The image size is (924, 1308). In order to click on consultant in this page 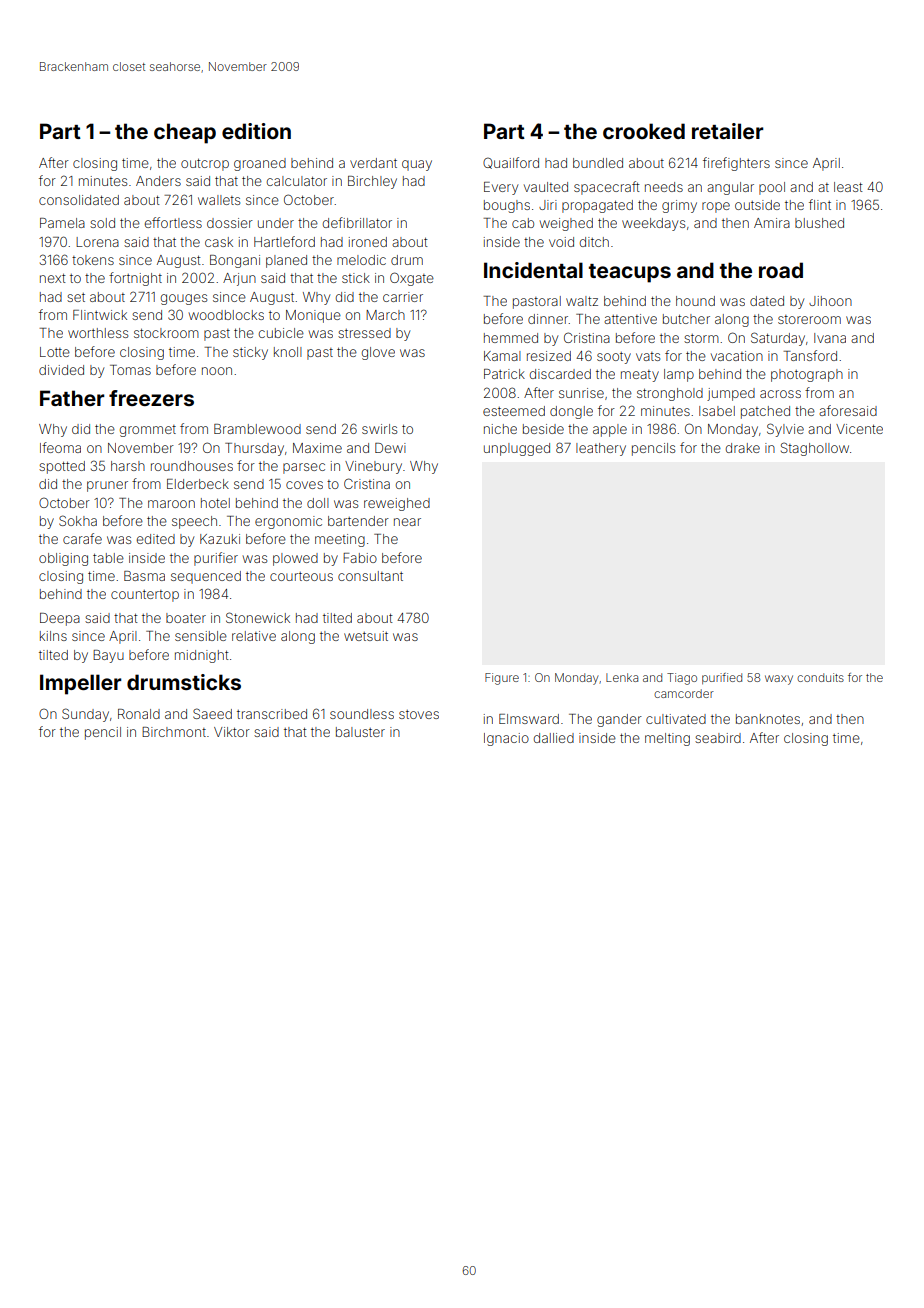, I will do `click(370, 576)`.
